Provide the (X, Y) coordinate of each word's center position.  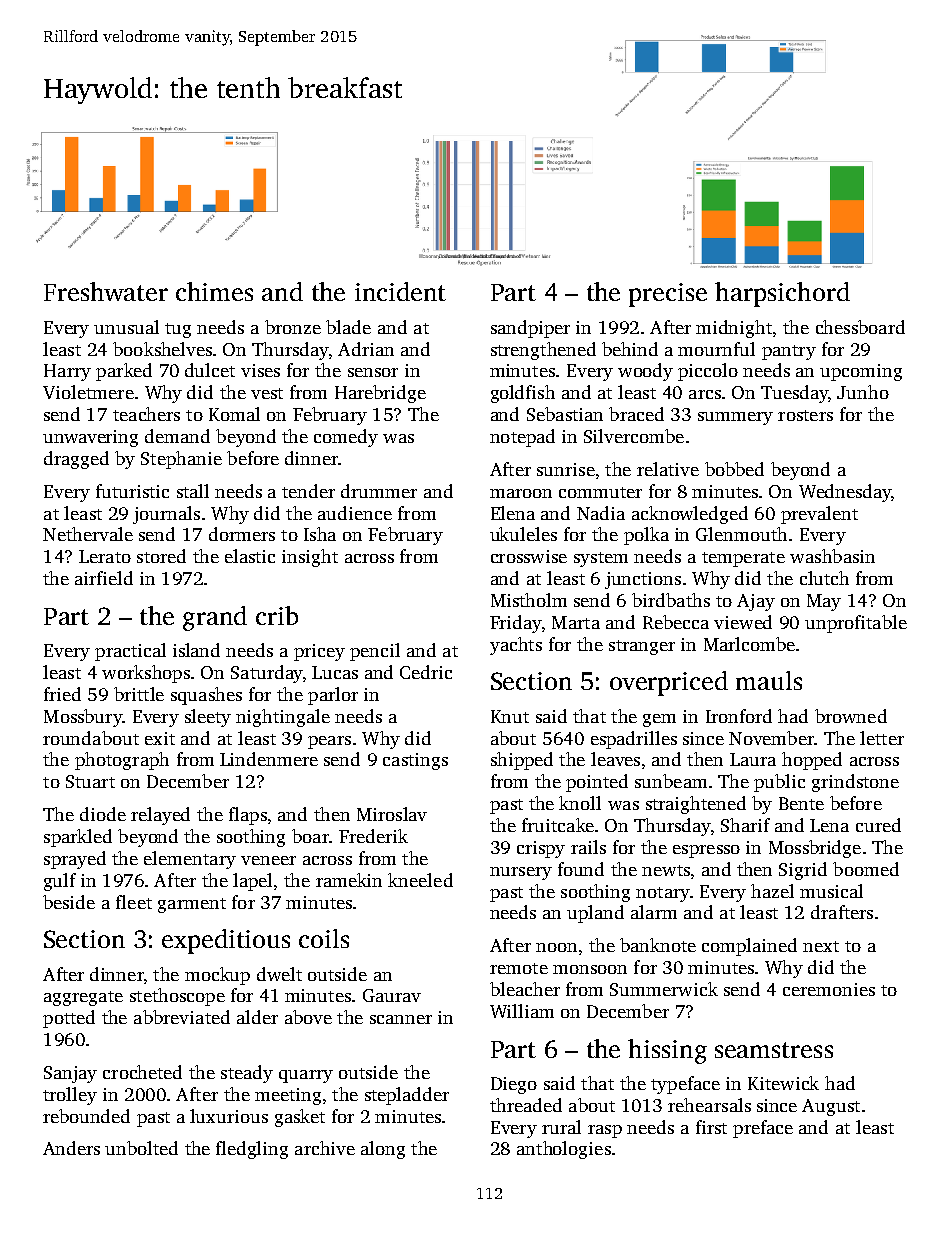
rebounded (86, 1116)
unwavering (90, 438)
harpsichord (782, 294)
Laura (753, 759)
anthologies (564, 1150)
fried (62, 694)
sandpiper (530, 329)
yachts (516, 646)
